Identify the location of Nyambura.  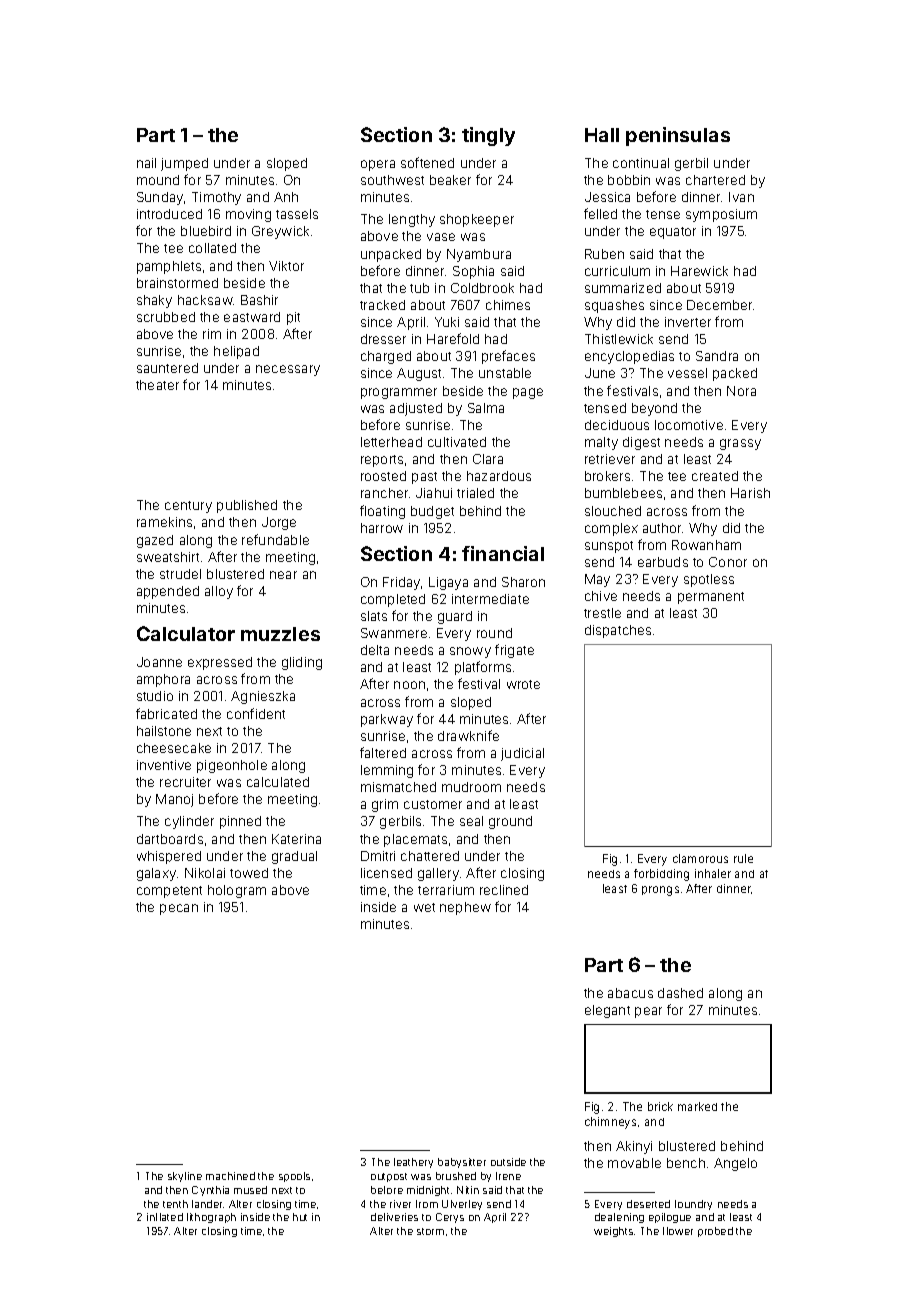
(479, 255).
